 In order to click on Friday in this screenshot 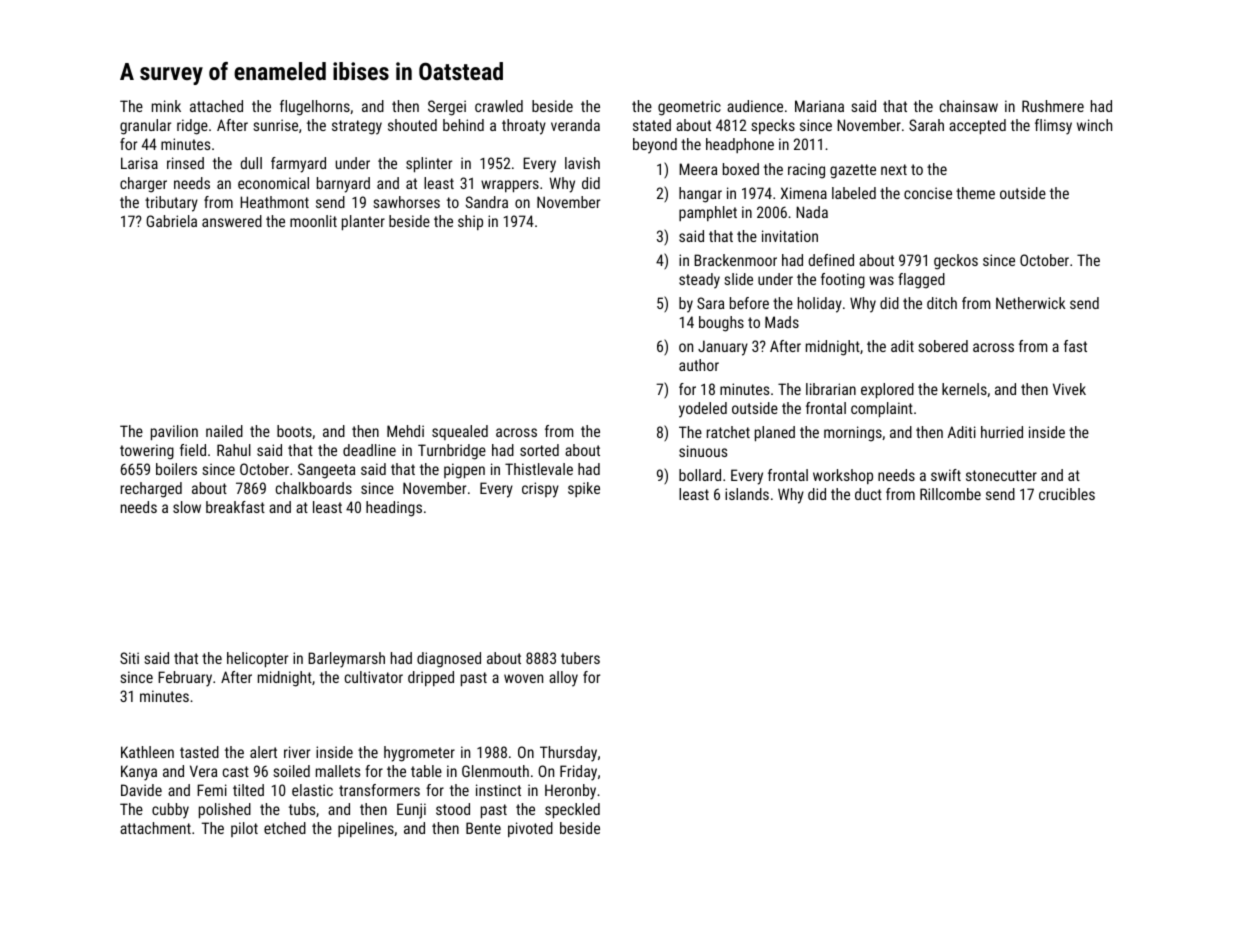, I will do `click(578, 773)`.
